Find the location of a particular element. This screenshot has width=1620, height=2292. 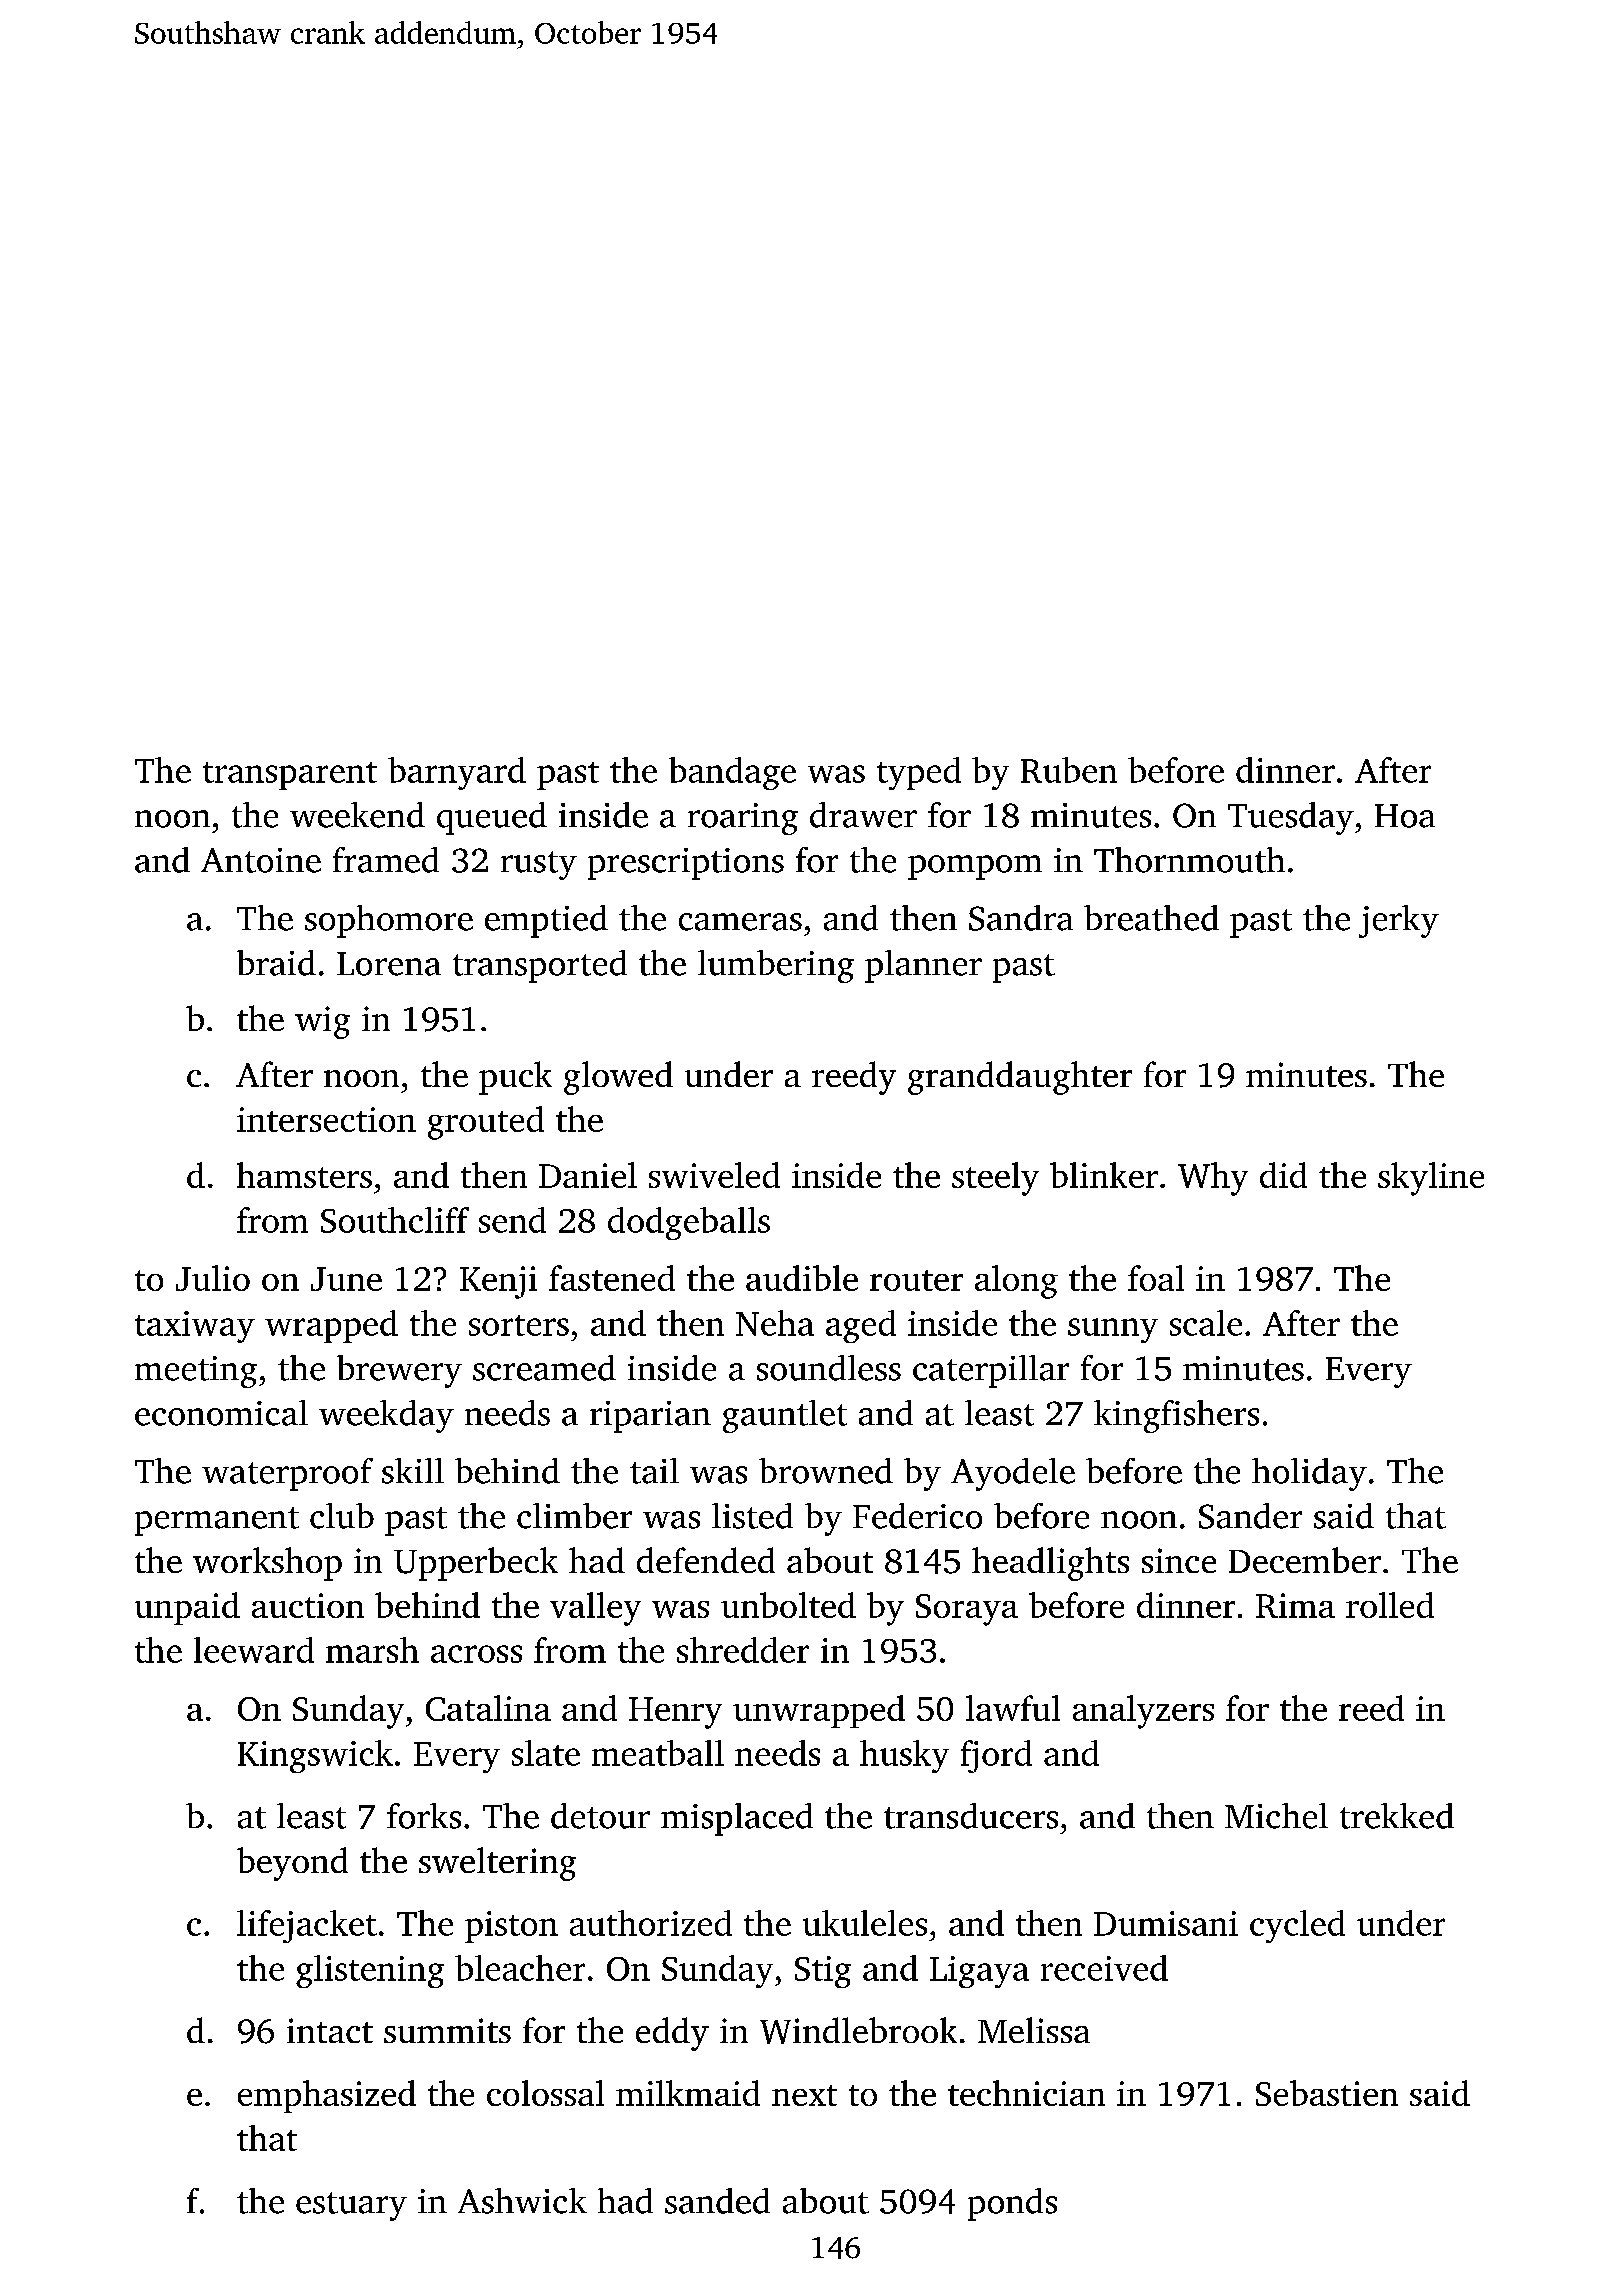

router is located at coordinates (916, 1280).
